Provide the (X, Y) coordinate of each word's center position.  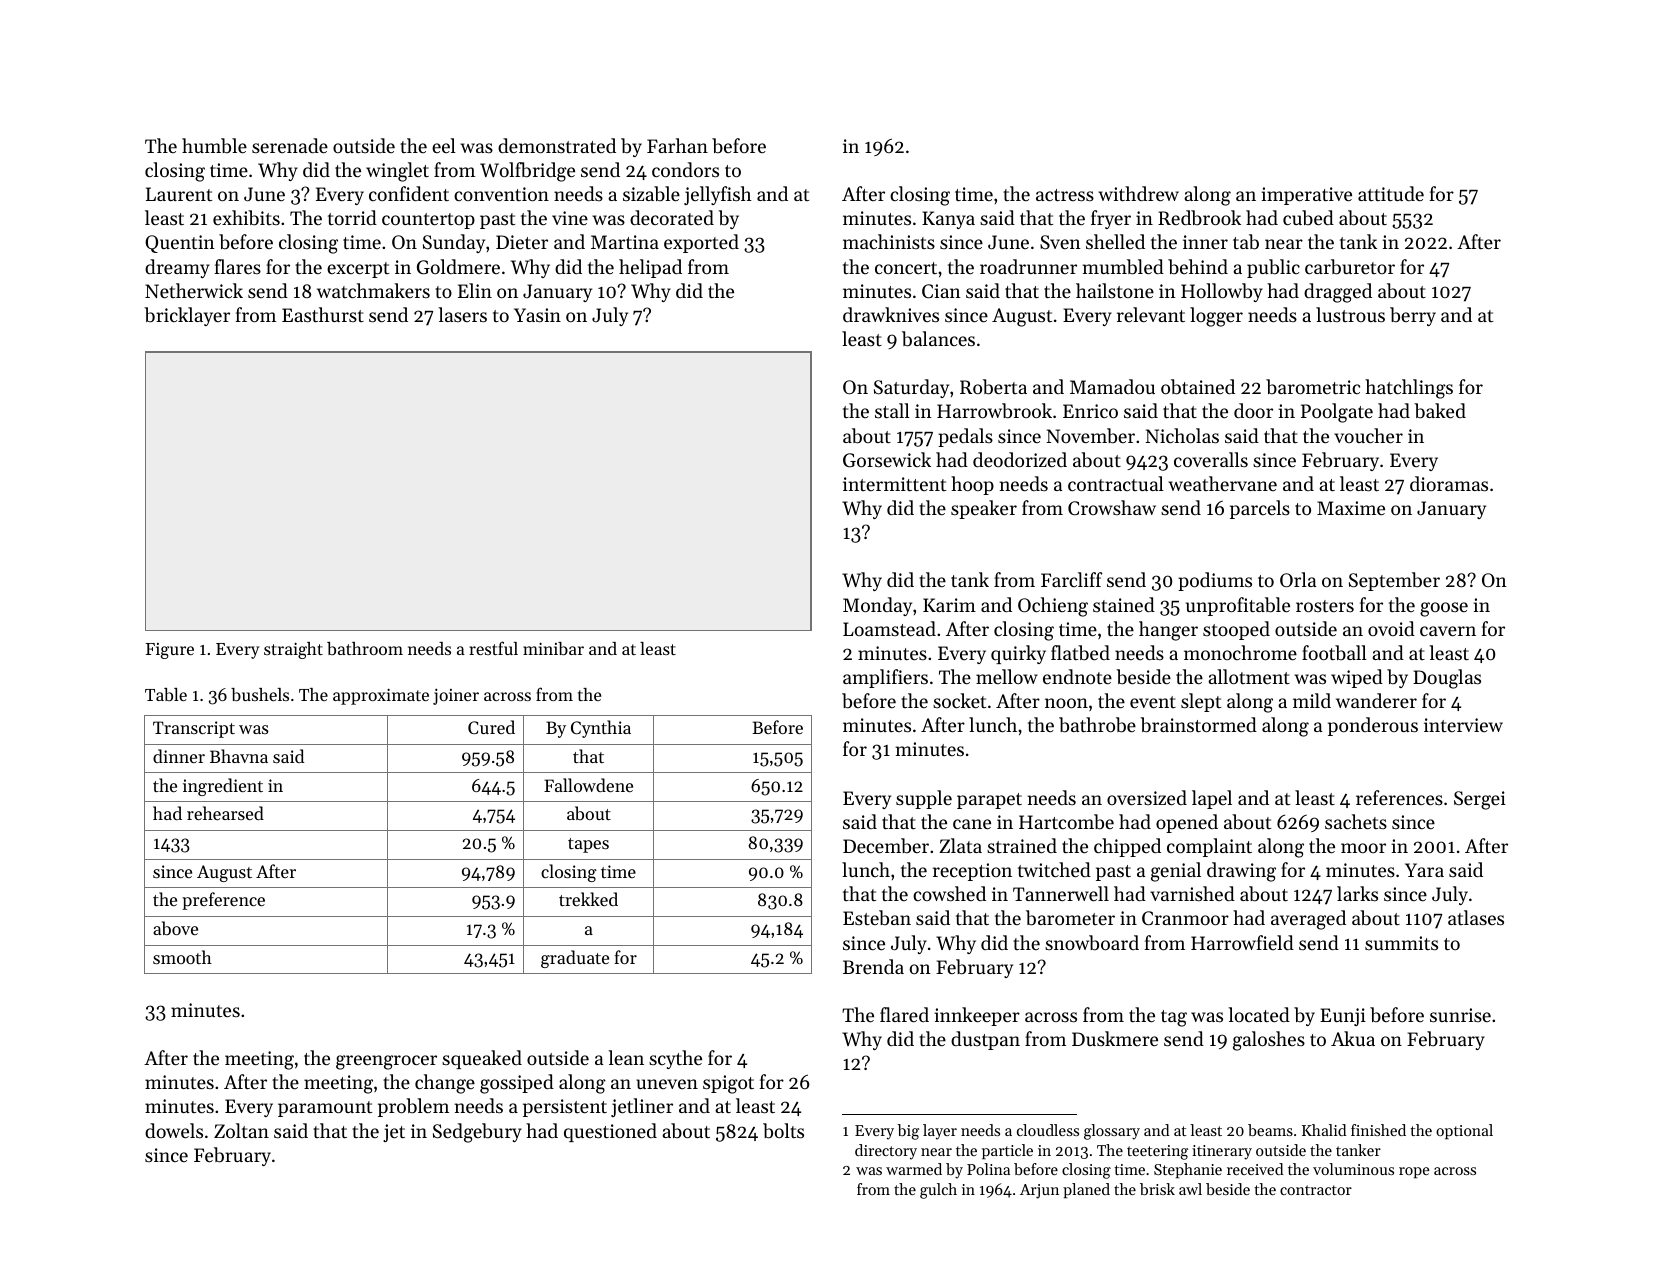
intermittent (894, 484)
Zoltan (241, 1130)
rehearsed (225, 813)
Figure (169, 651)
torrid (352, 217)
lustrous (1350, 314)
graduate (575, 959)
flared (904, 1014)
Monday (877, 606)
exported (701, 243)
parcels (1260, 509)
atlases (1476, 917)
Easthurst (323, 314)
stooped (1236, 630)
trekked (588, 899)
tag (1174, 1018)
